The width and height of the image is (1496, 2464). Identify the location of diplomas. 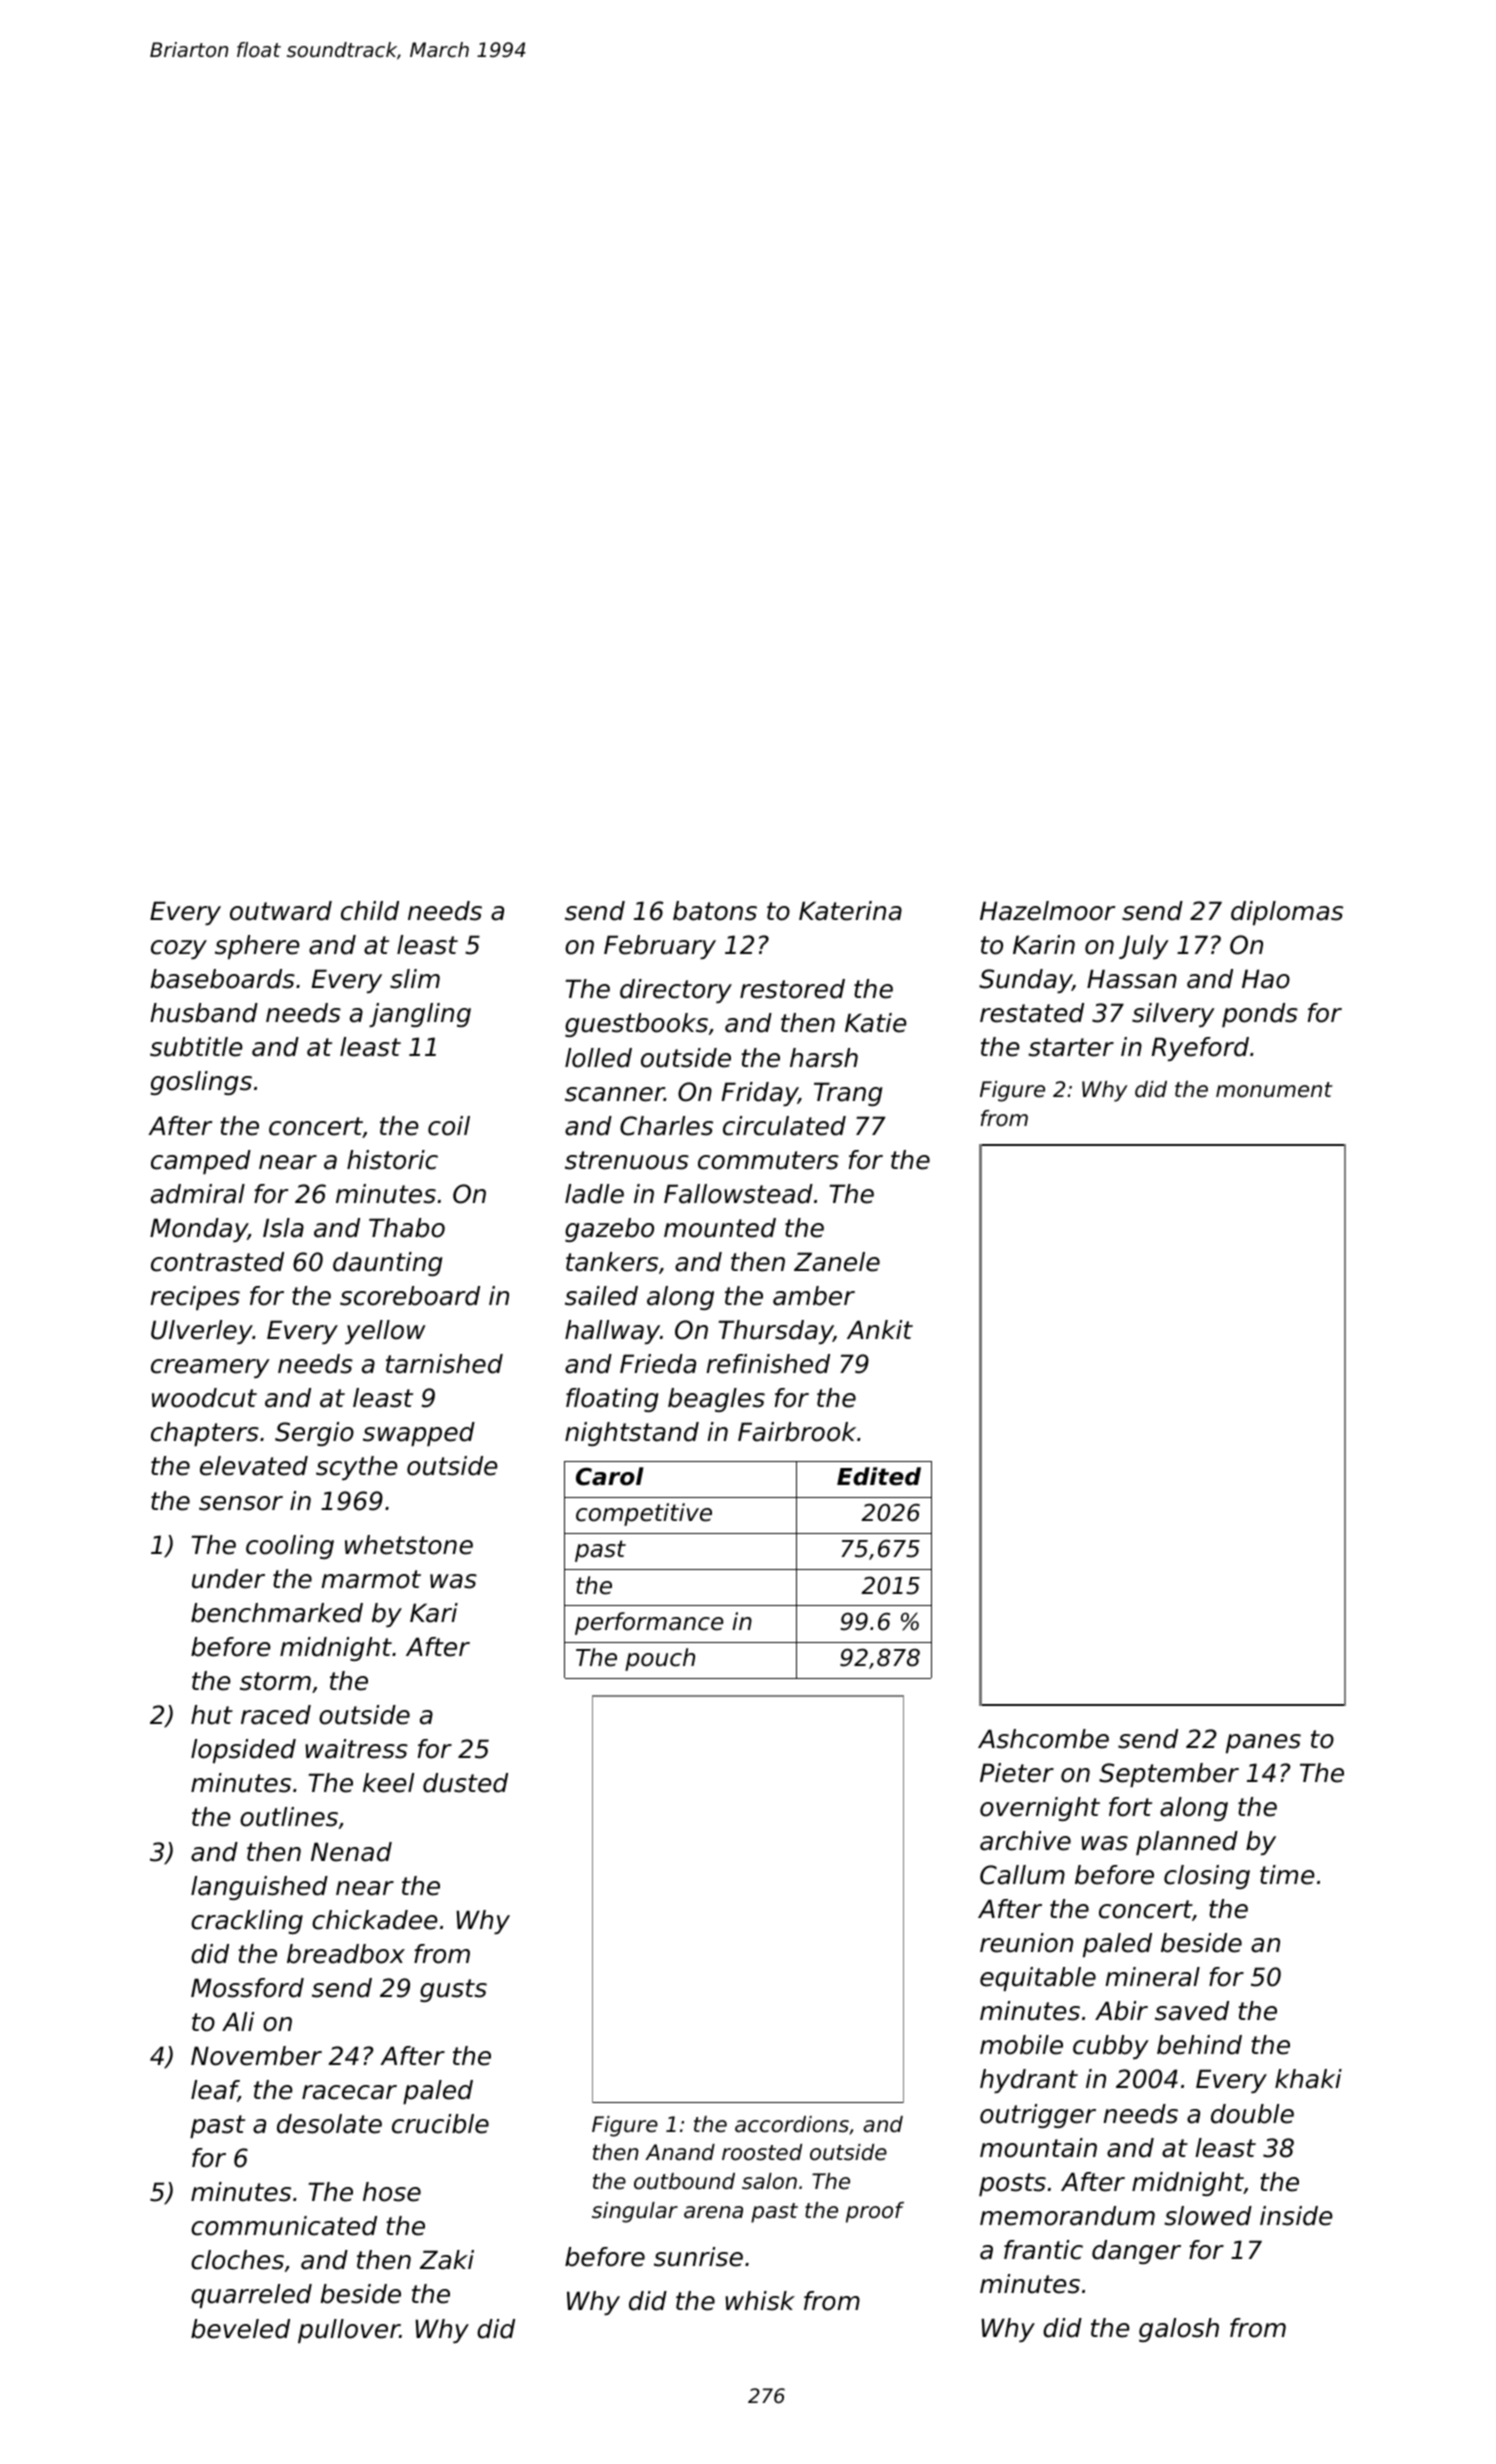
(1287, 913).
